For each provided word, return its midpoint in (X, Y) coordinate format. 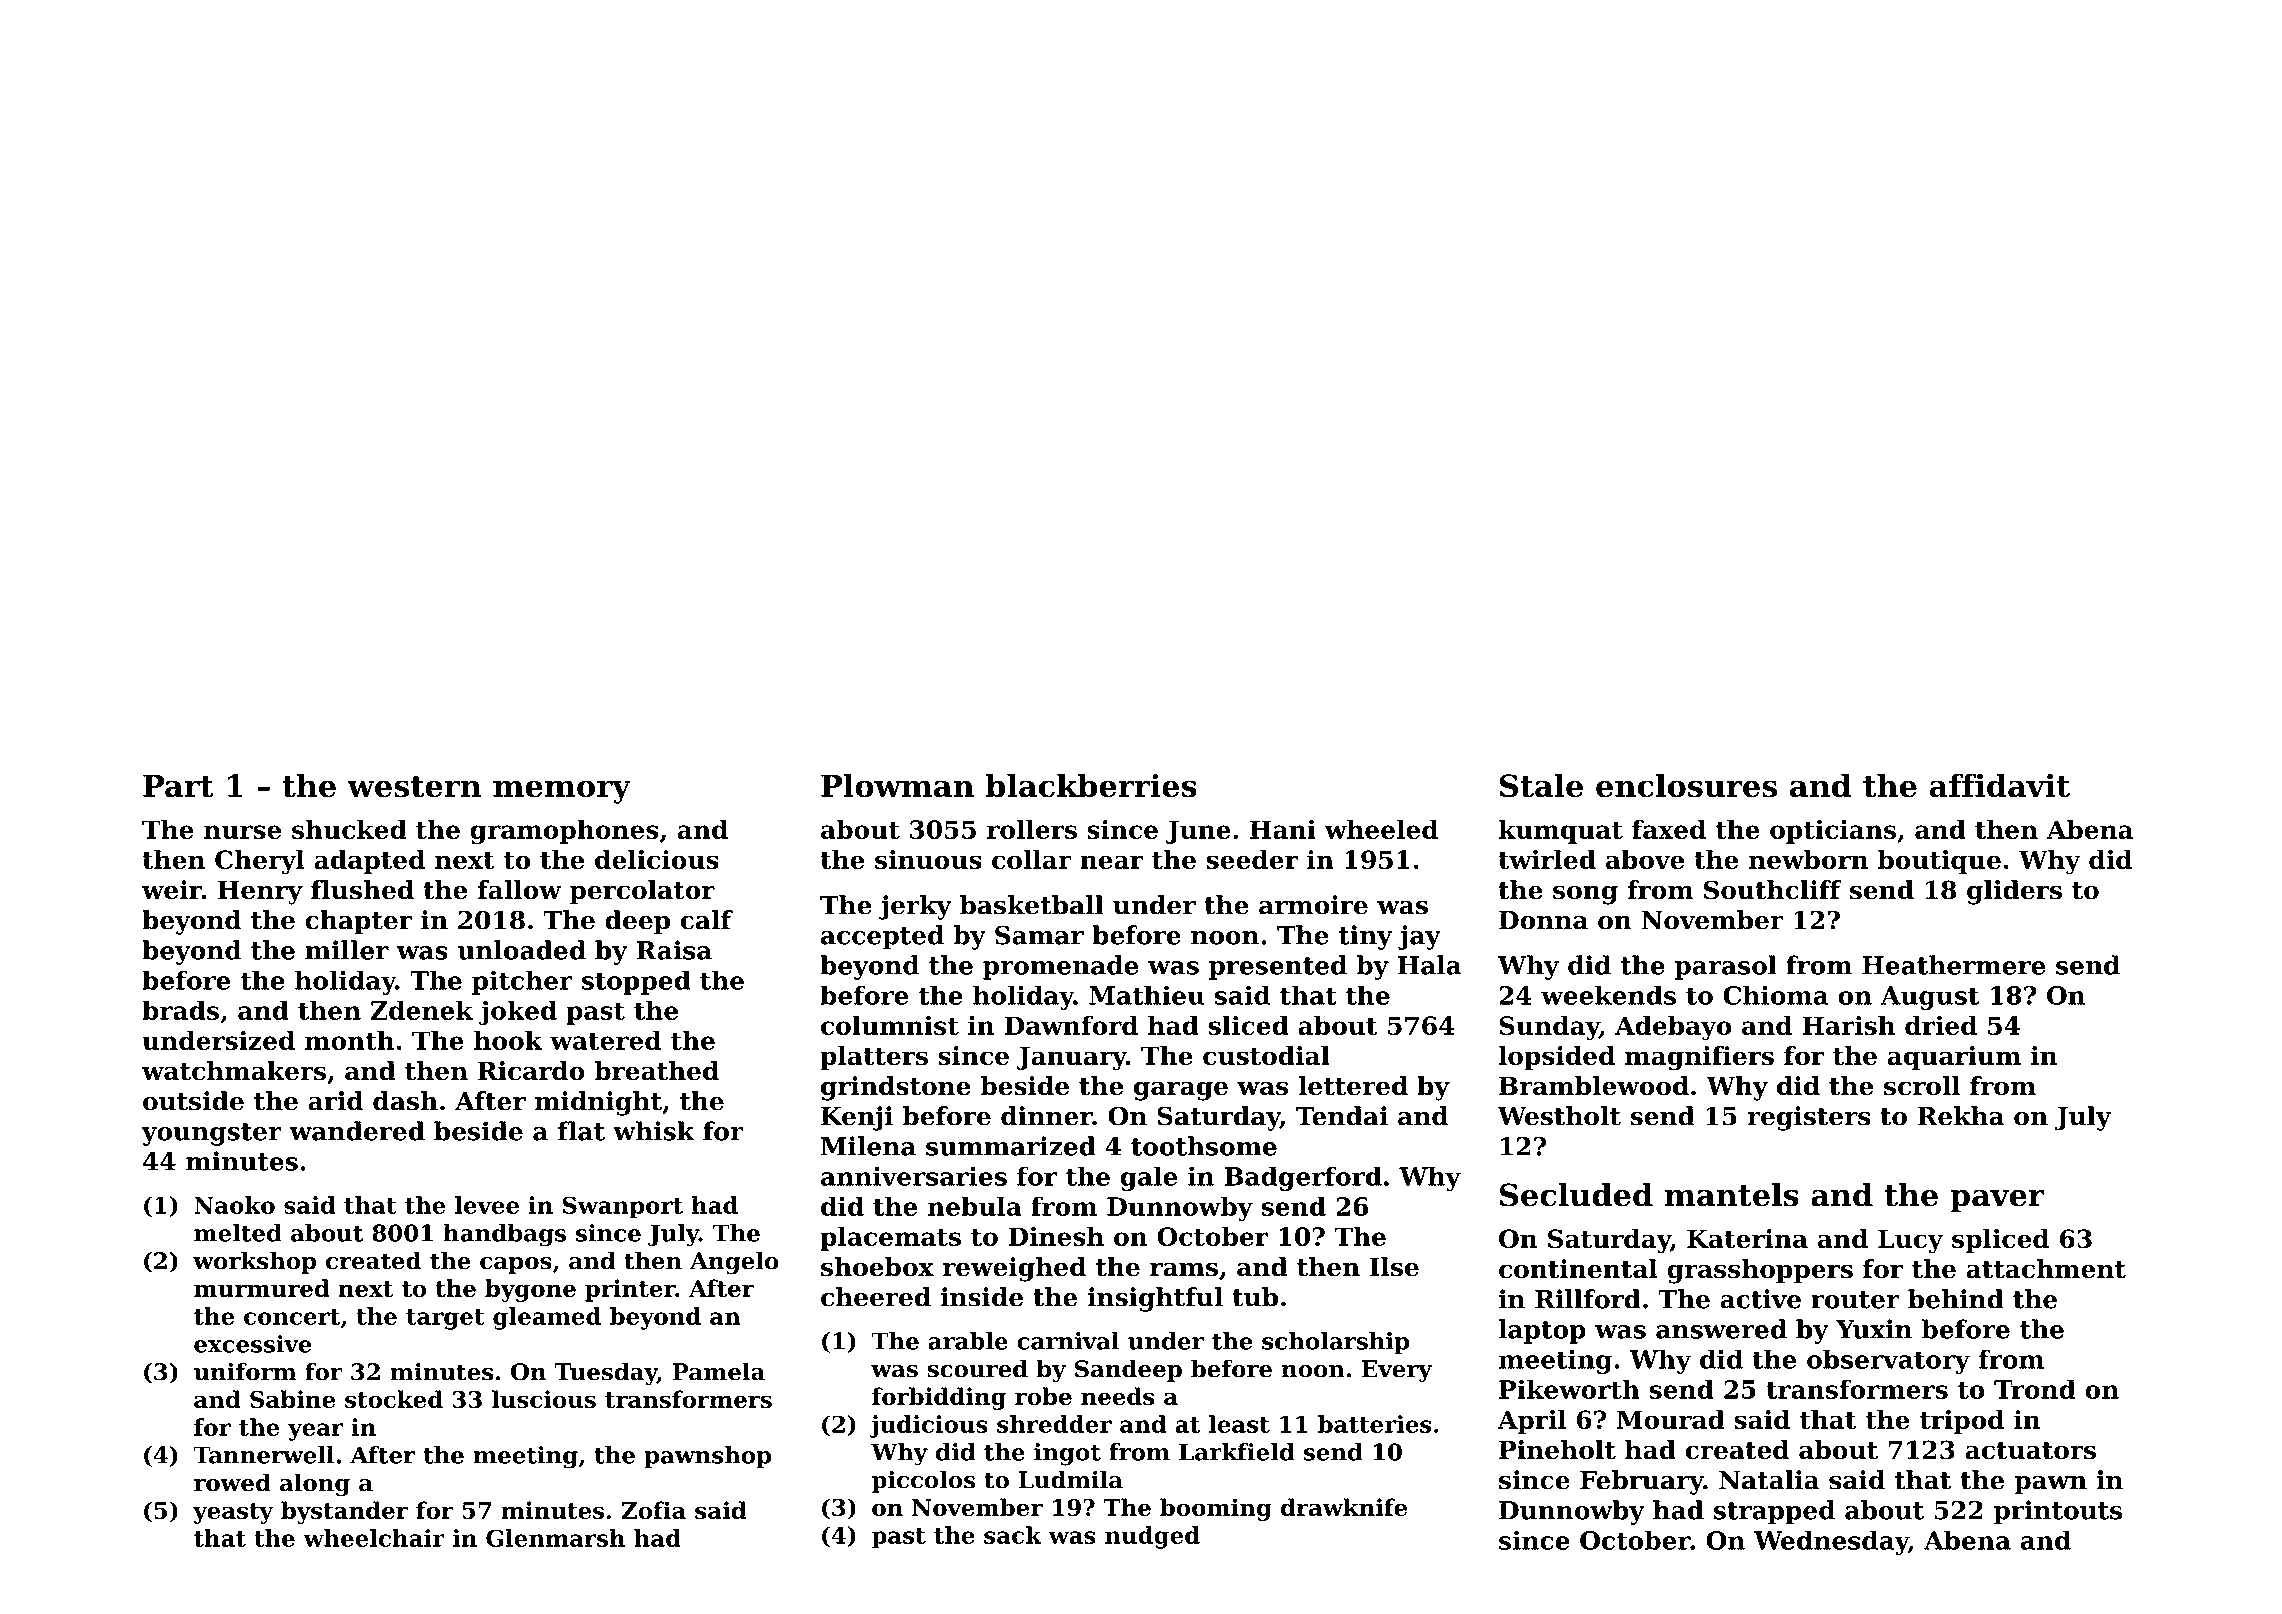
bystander (344, 1512)
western (414, 787)
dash (405, 1101)
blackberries (1091, 785)
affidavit (1999, 785)
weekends (1608, 995)
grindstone (896, 1088)
